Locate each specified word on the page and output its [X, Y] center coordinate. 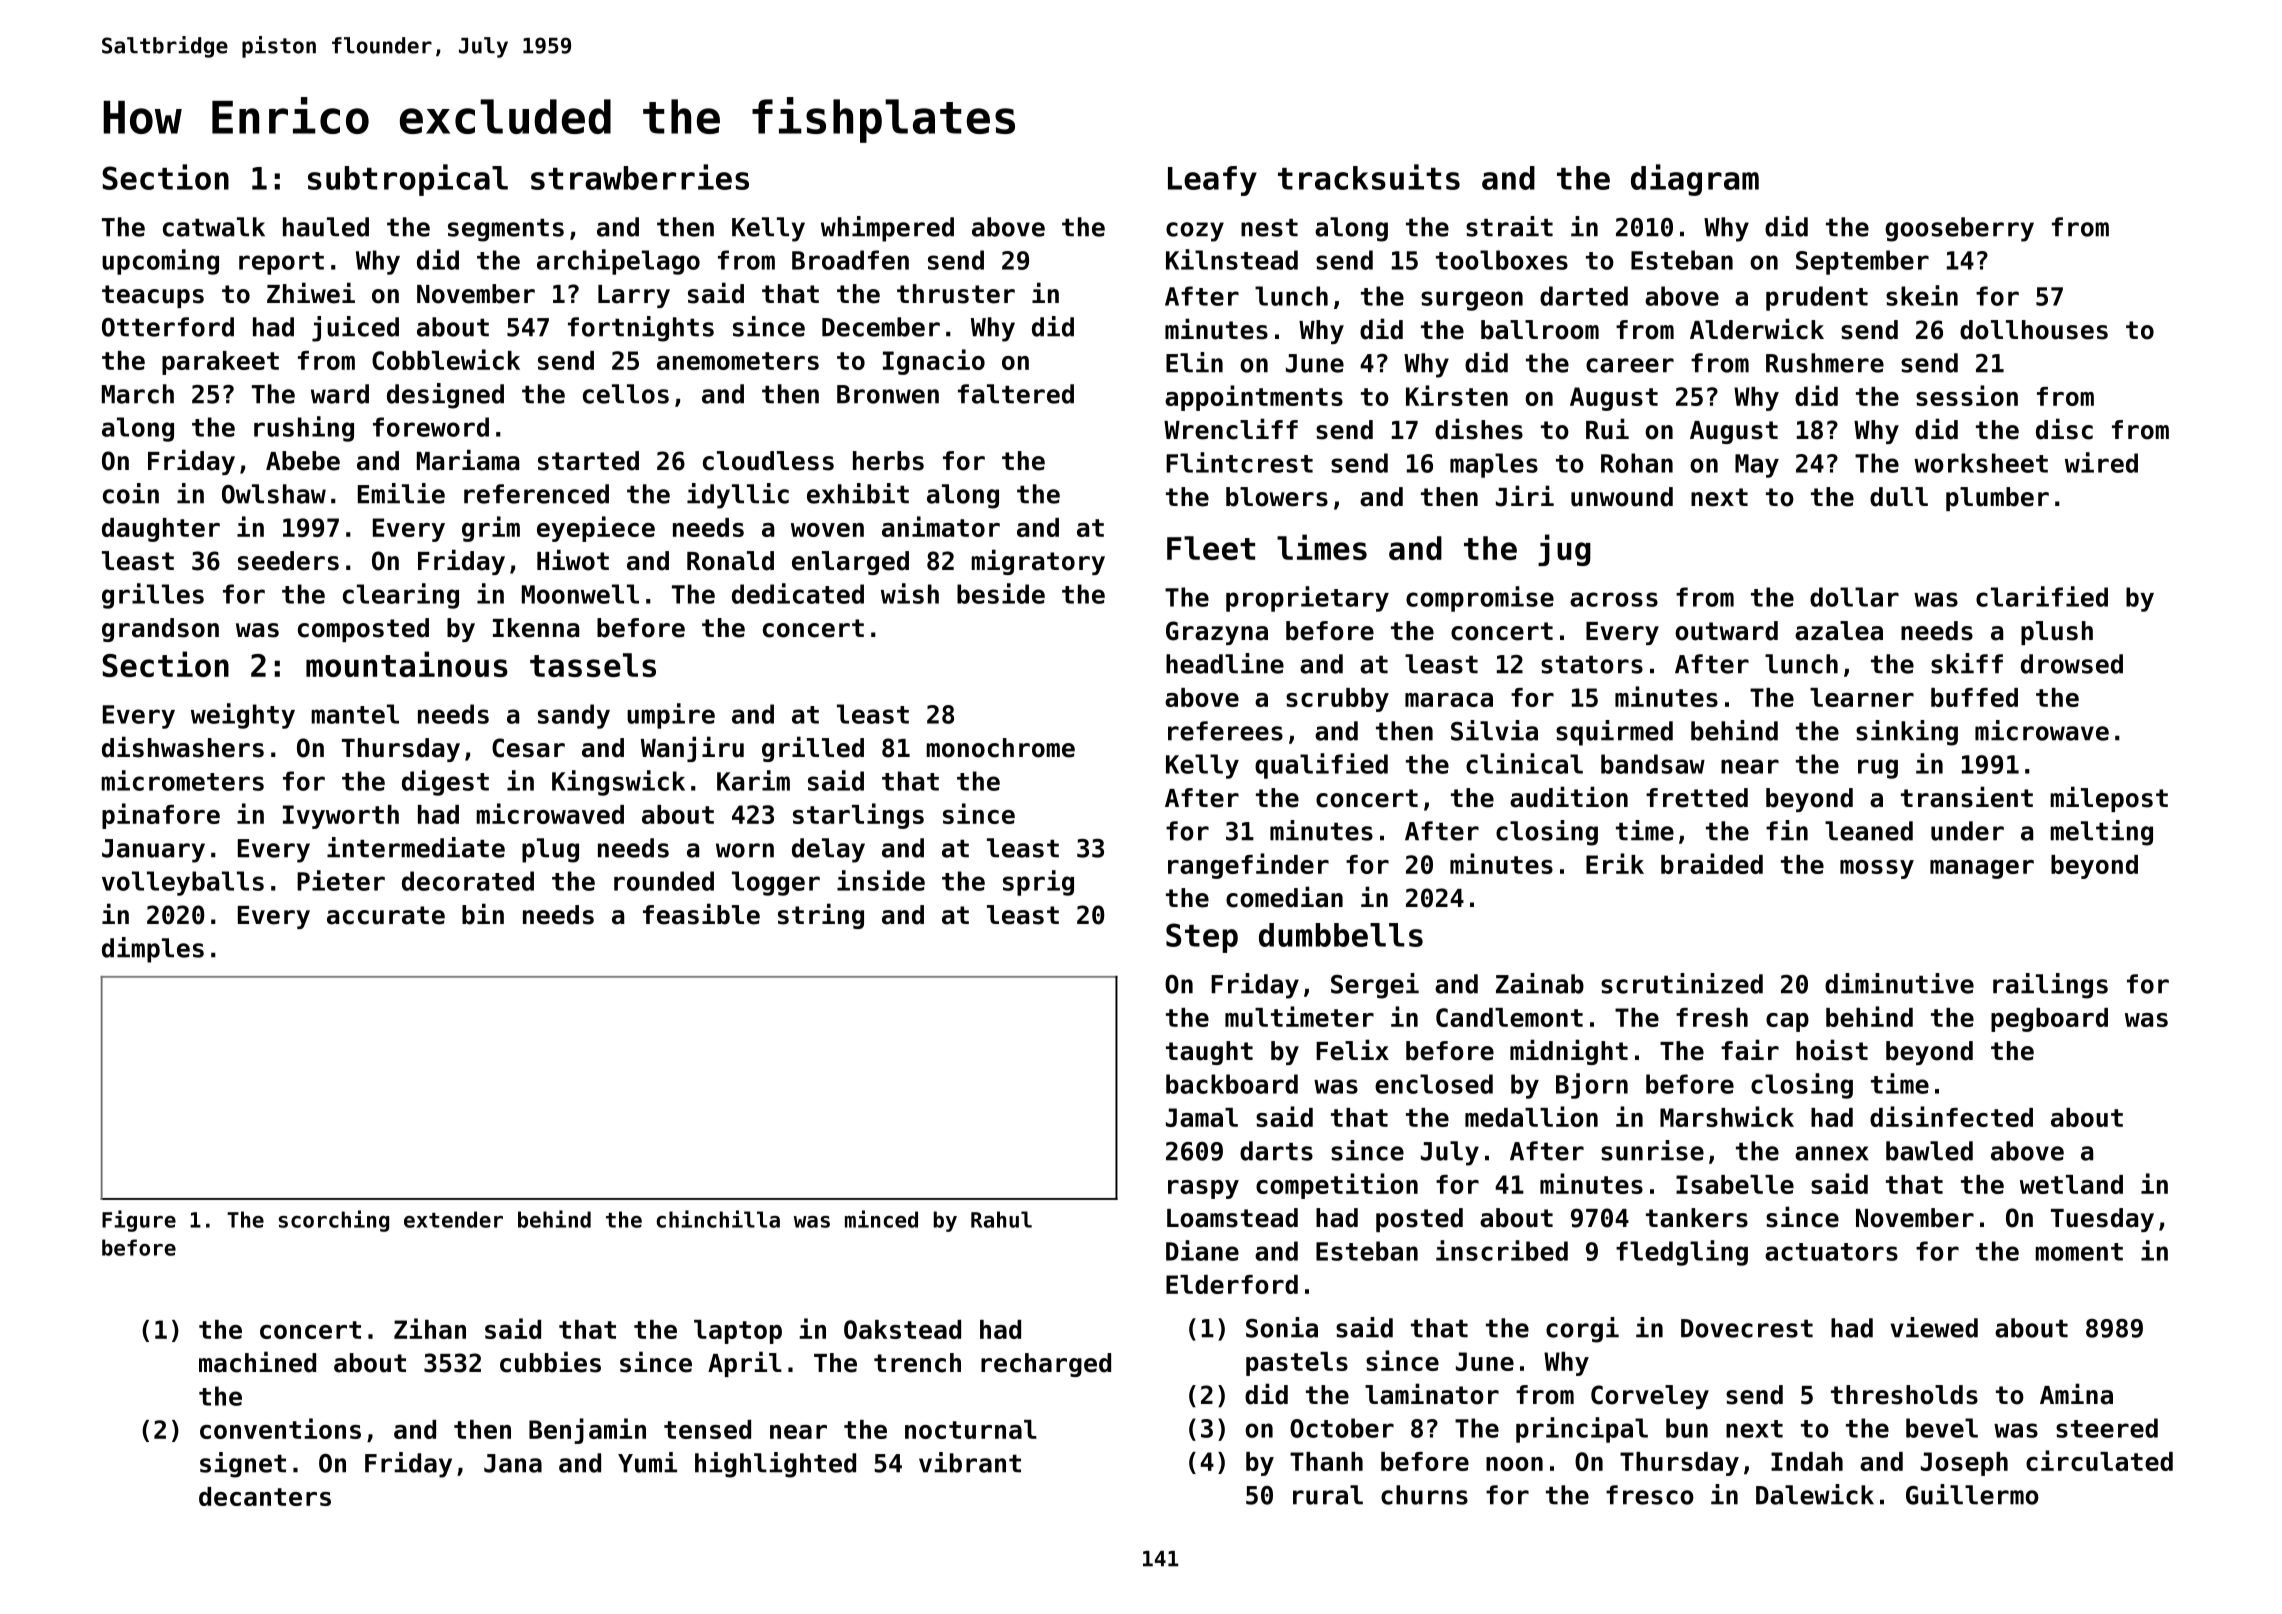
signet [243, 1465]
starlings [858, 816]
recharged [1046, 1365]
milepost [2109, 799]
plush [2057, 633]
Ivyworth [341, 817]
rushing [304, 429]
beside [1001, 593]
